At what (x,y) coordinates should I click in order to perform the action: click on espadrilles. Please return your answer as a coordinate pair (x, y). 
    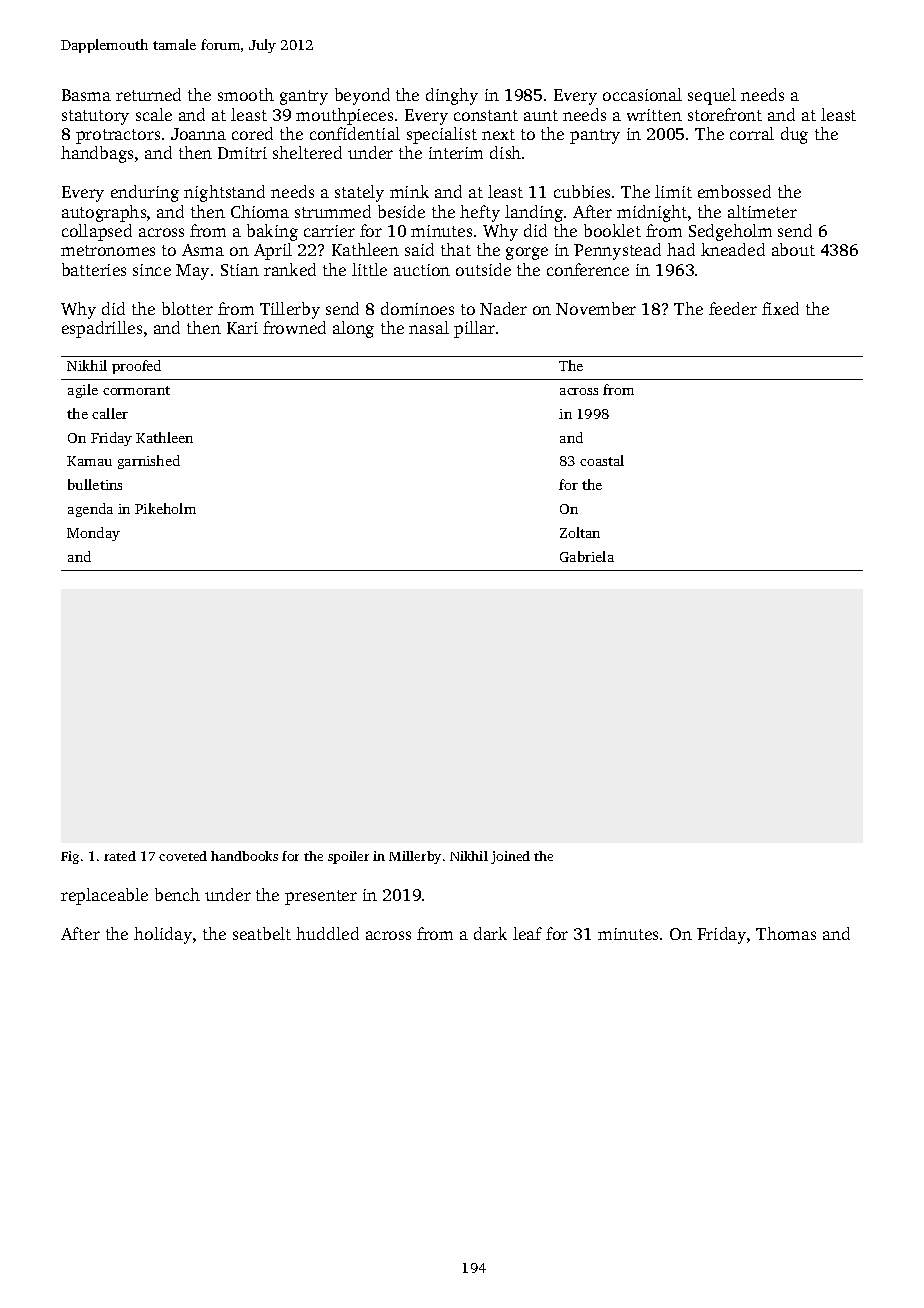
    Looking at the image, I should click on (102, 329).
